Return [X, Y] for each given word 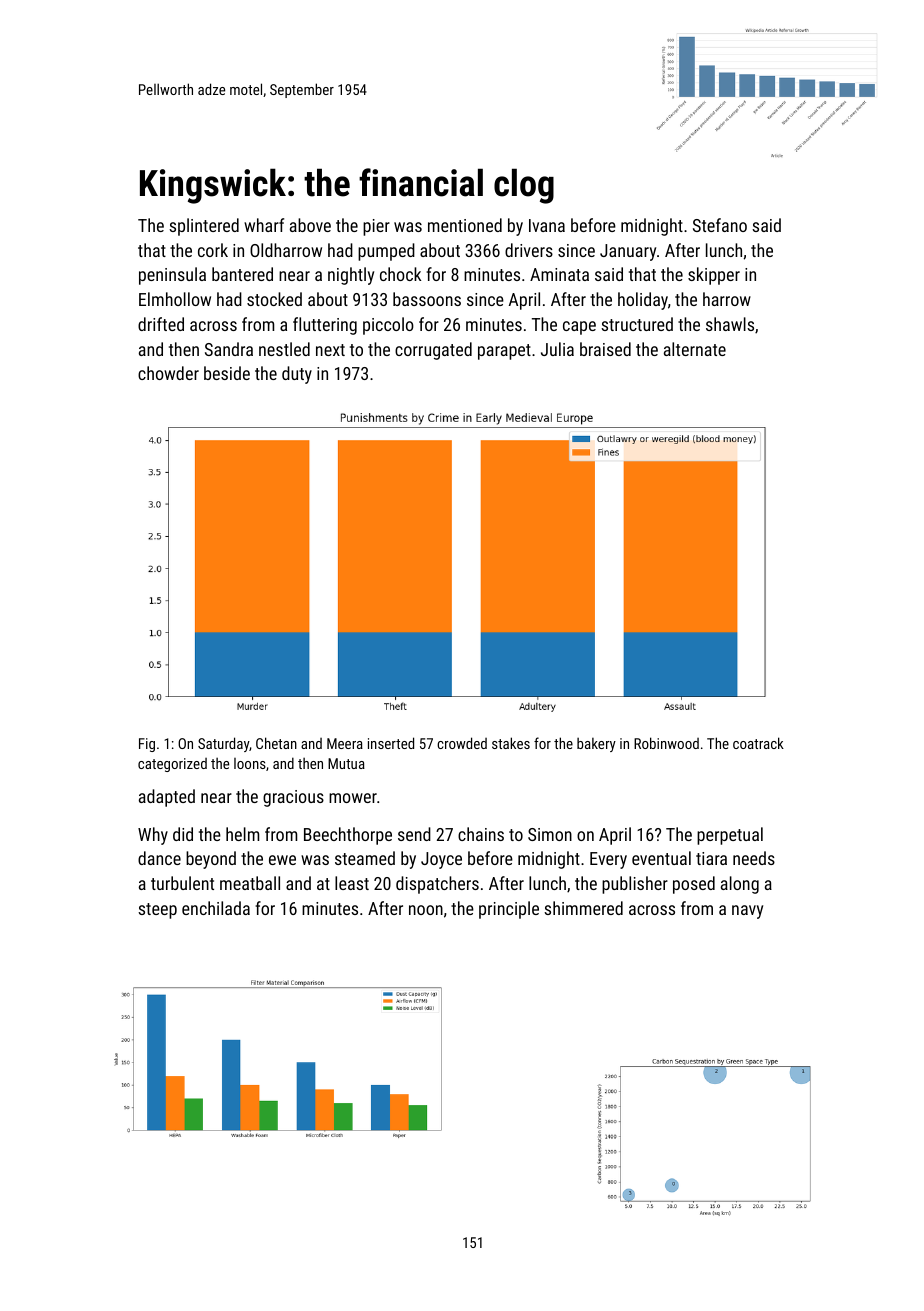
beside [227, 373]
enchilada [216, 908]
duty [297, 375]
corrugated [433, 351]
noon [426, 910]
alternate [695, 349]
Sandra [229, 349]
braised [605, 349]
